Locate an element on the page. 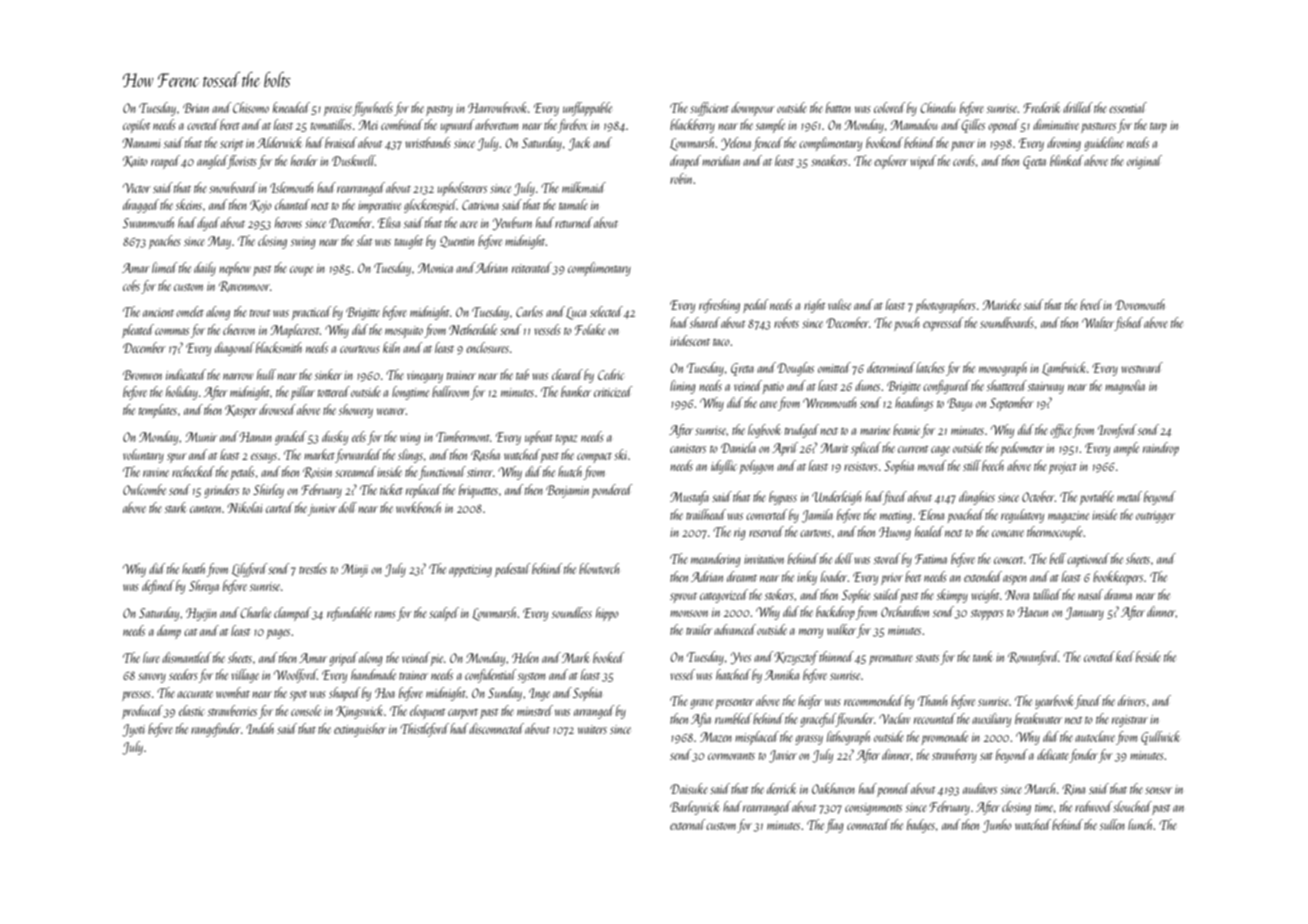 Image resolution: width=1308 pixels, height=924 pixels. downpour is located at coordinates (753, 109).
